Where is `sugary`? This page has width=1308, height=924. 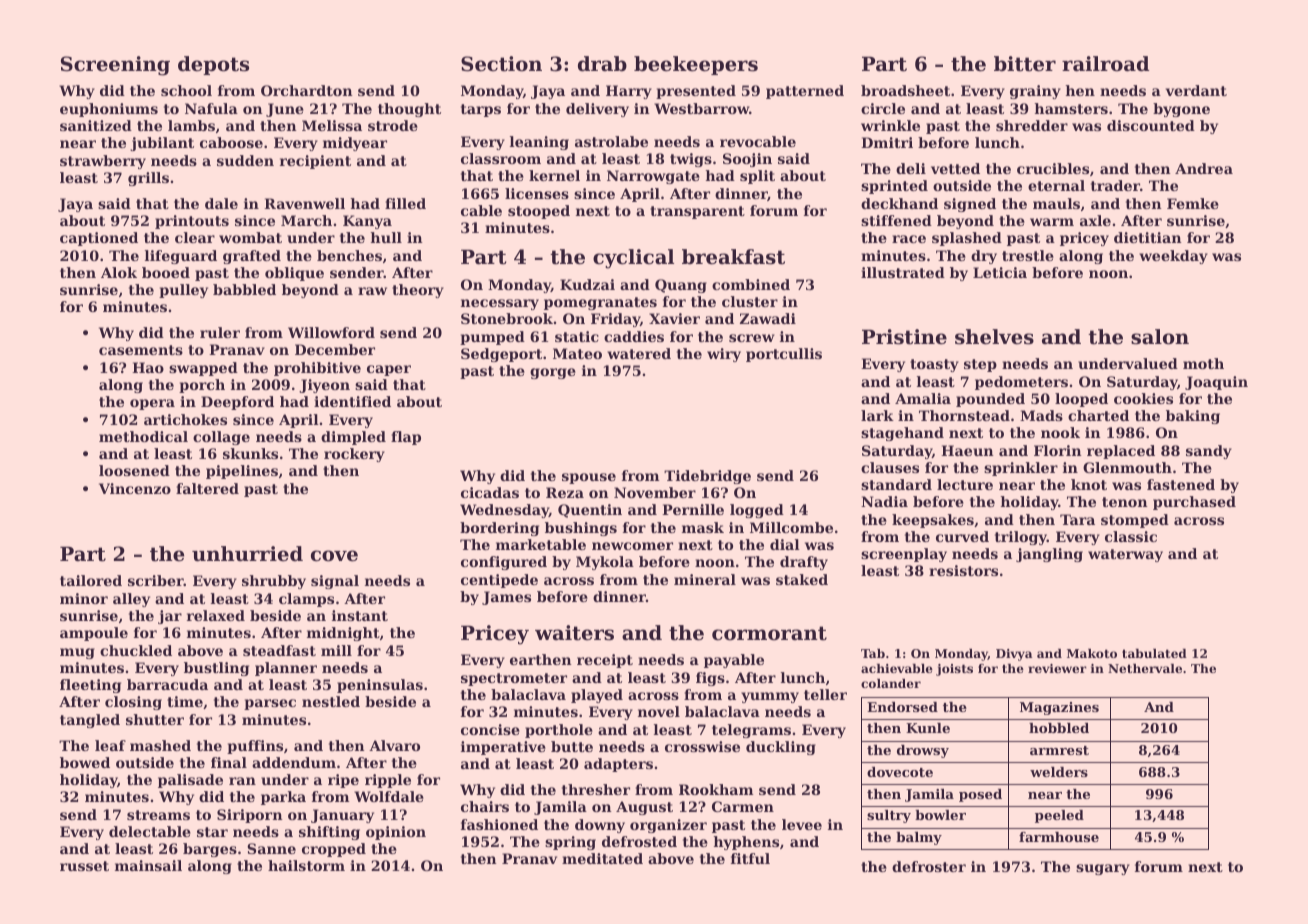
sugary is located at coordinates (1103, 869).
